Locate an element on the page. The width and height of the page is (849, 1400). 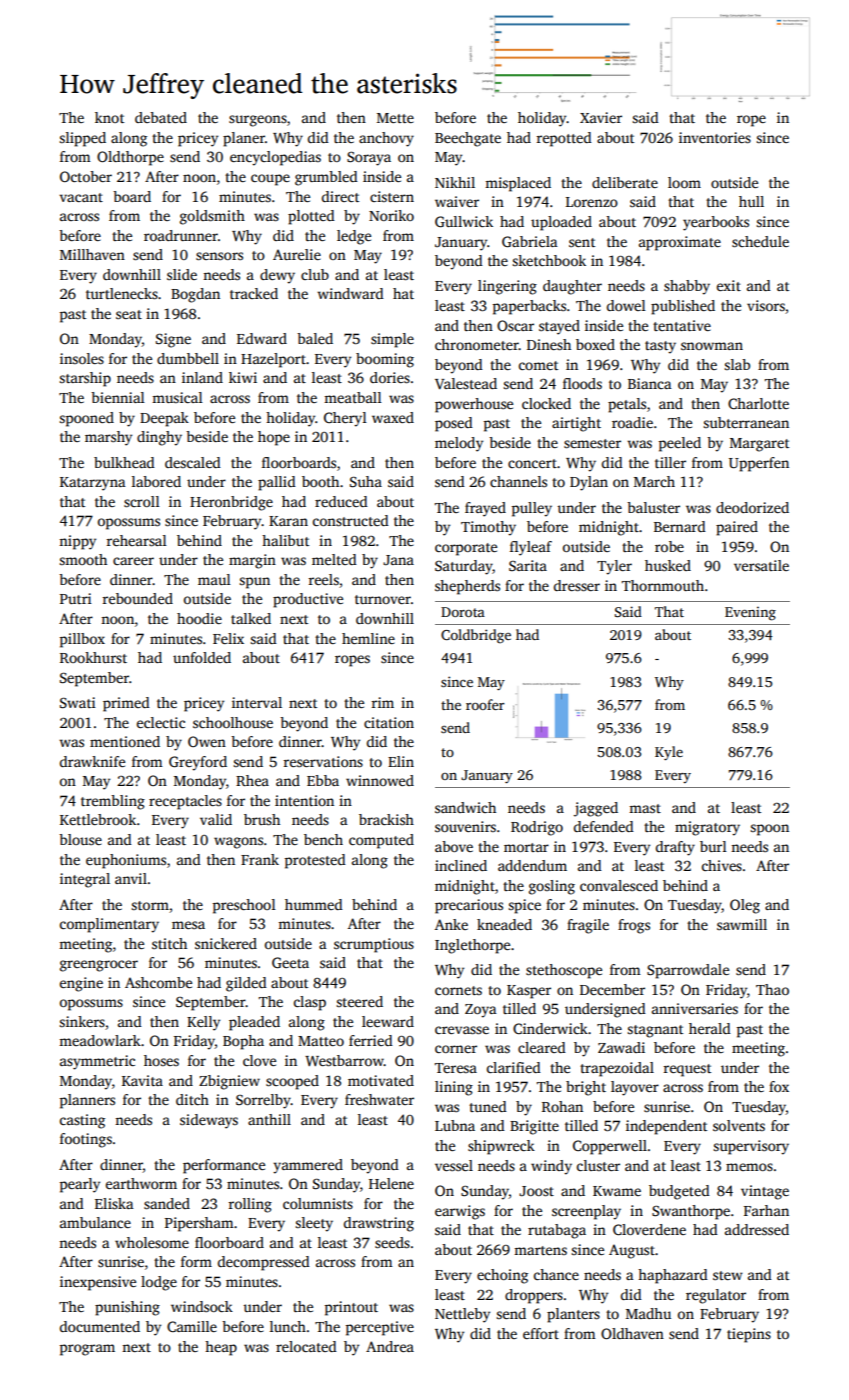
Bianca is located at coordinates (650, 383).
